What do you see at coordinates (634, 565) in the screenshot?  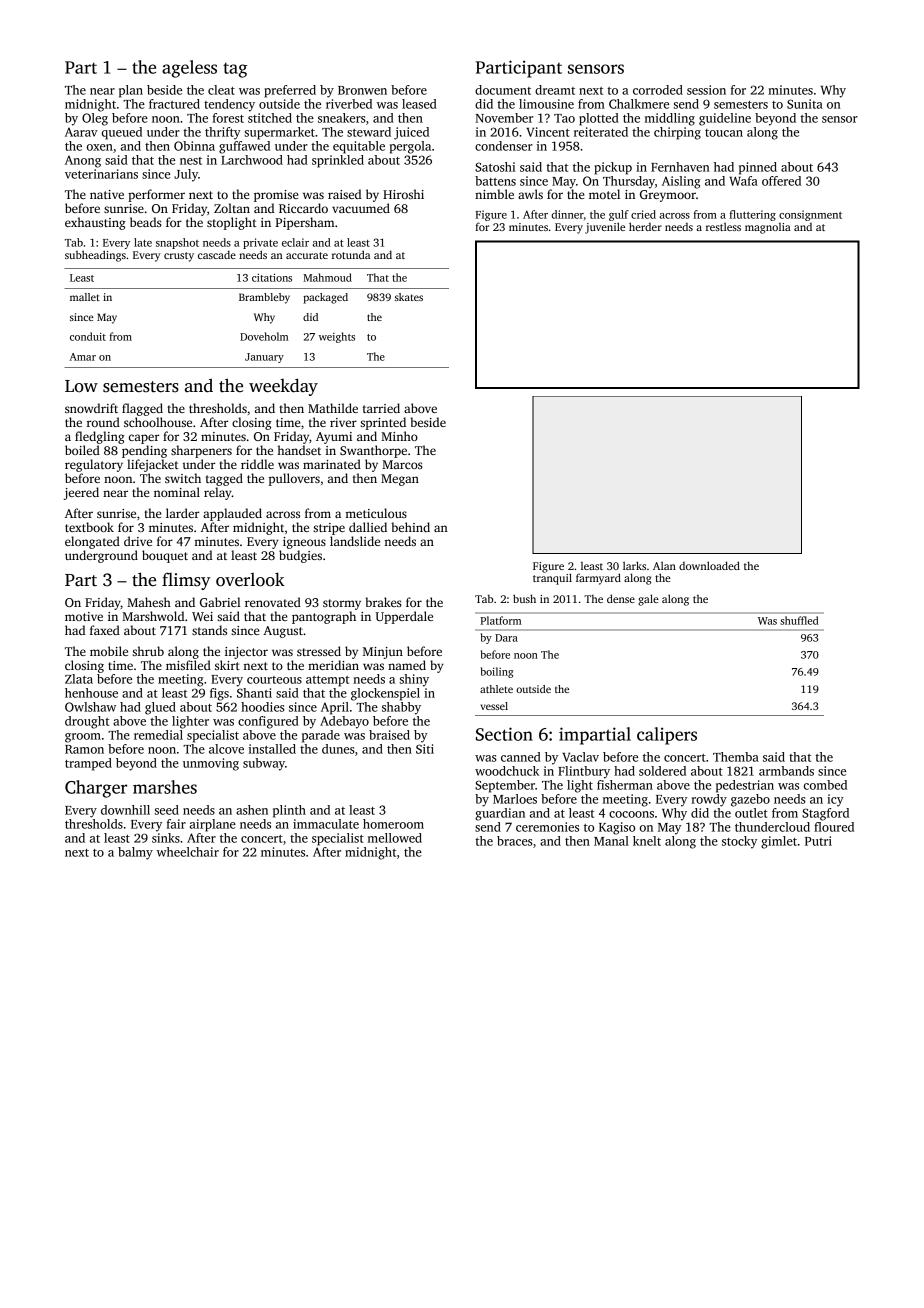 I see `larks` at bounding box center [634, 565].
